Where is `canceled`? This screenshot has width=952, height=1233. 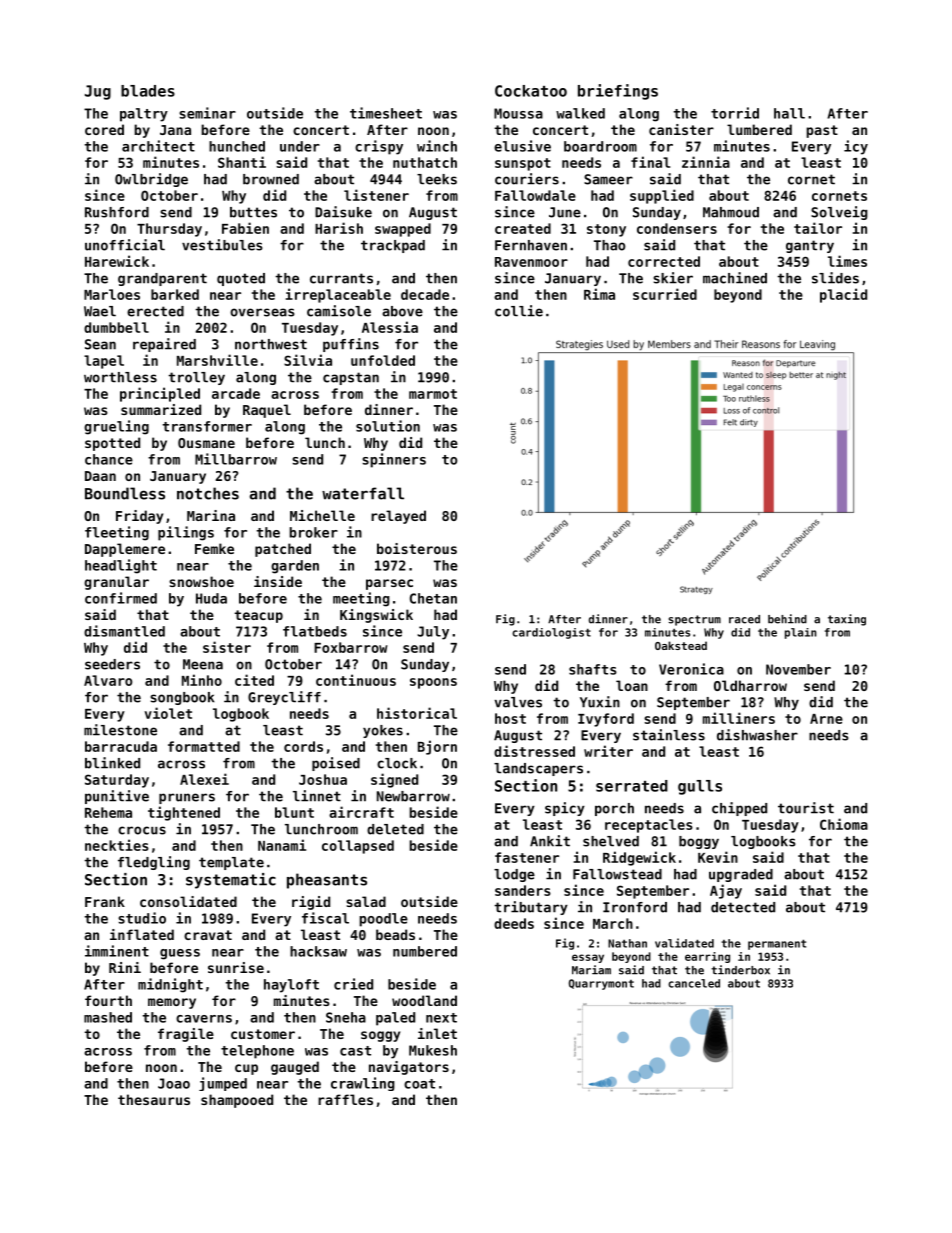 canceled is located at coordinates (694, 983).
